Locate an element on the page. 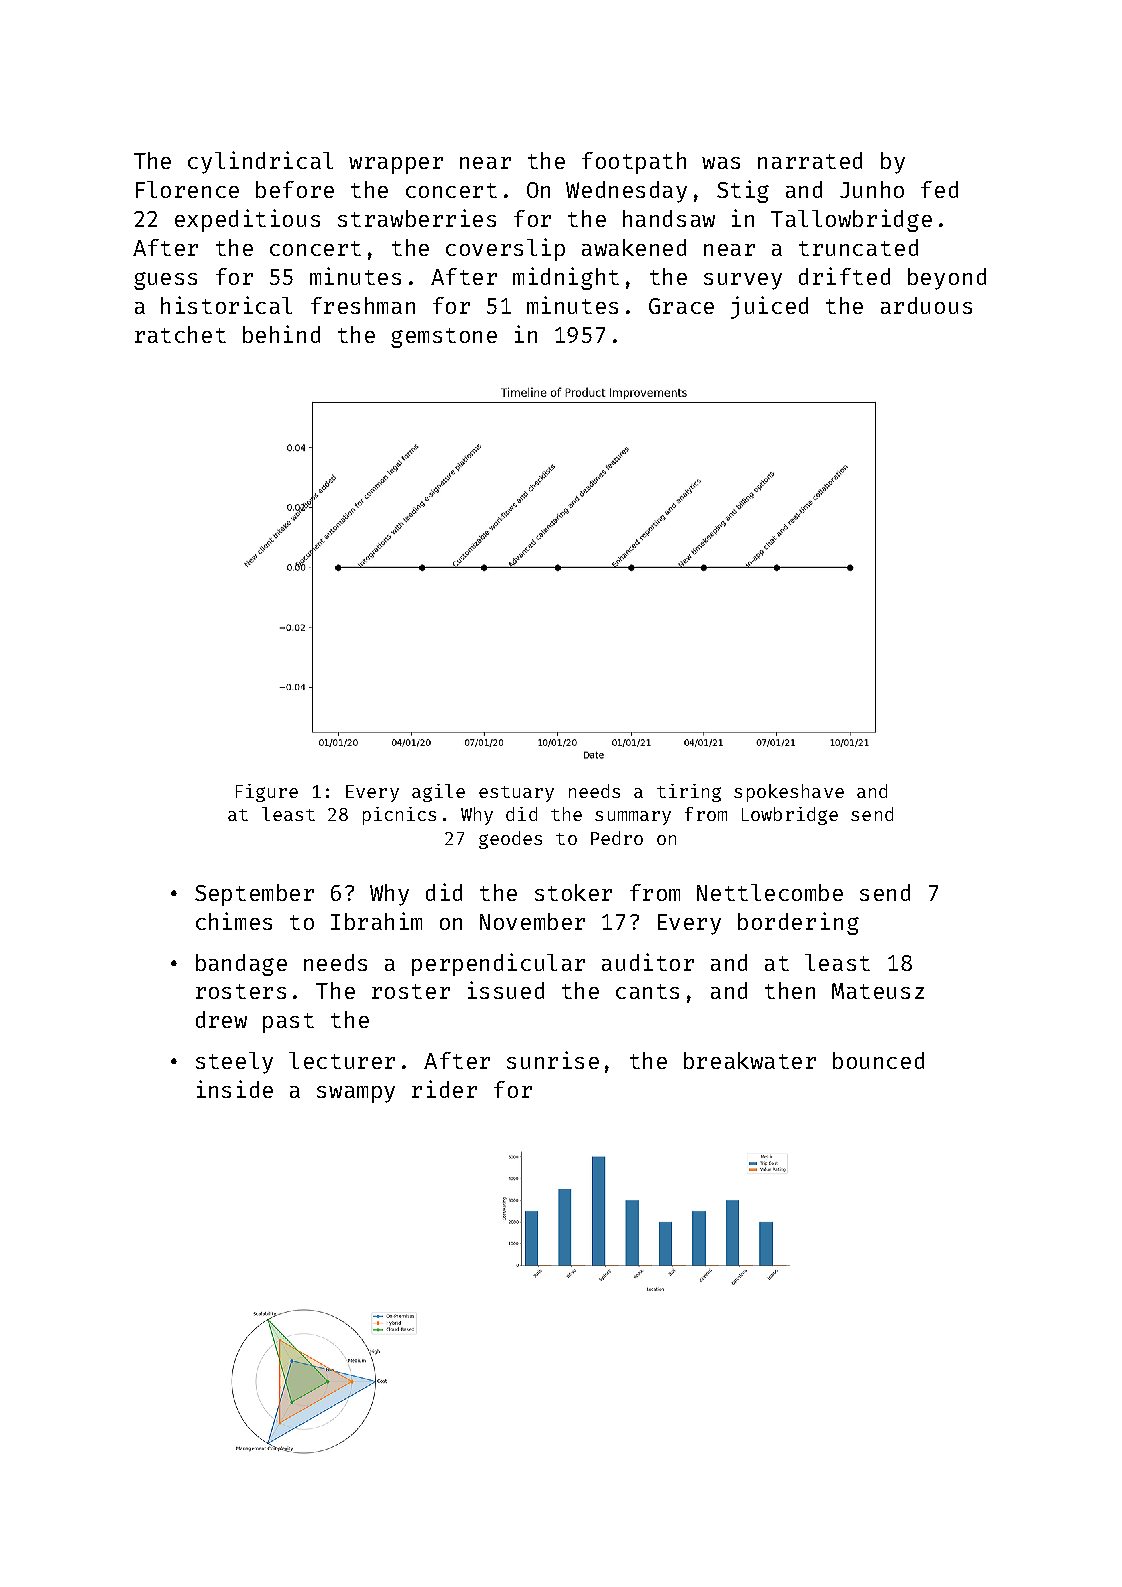 This page has width=1122, height=1587. footpath is located at coordinates (634, 163).
